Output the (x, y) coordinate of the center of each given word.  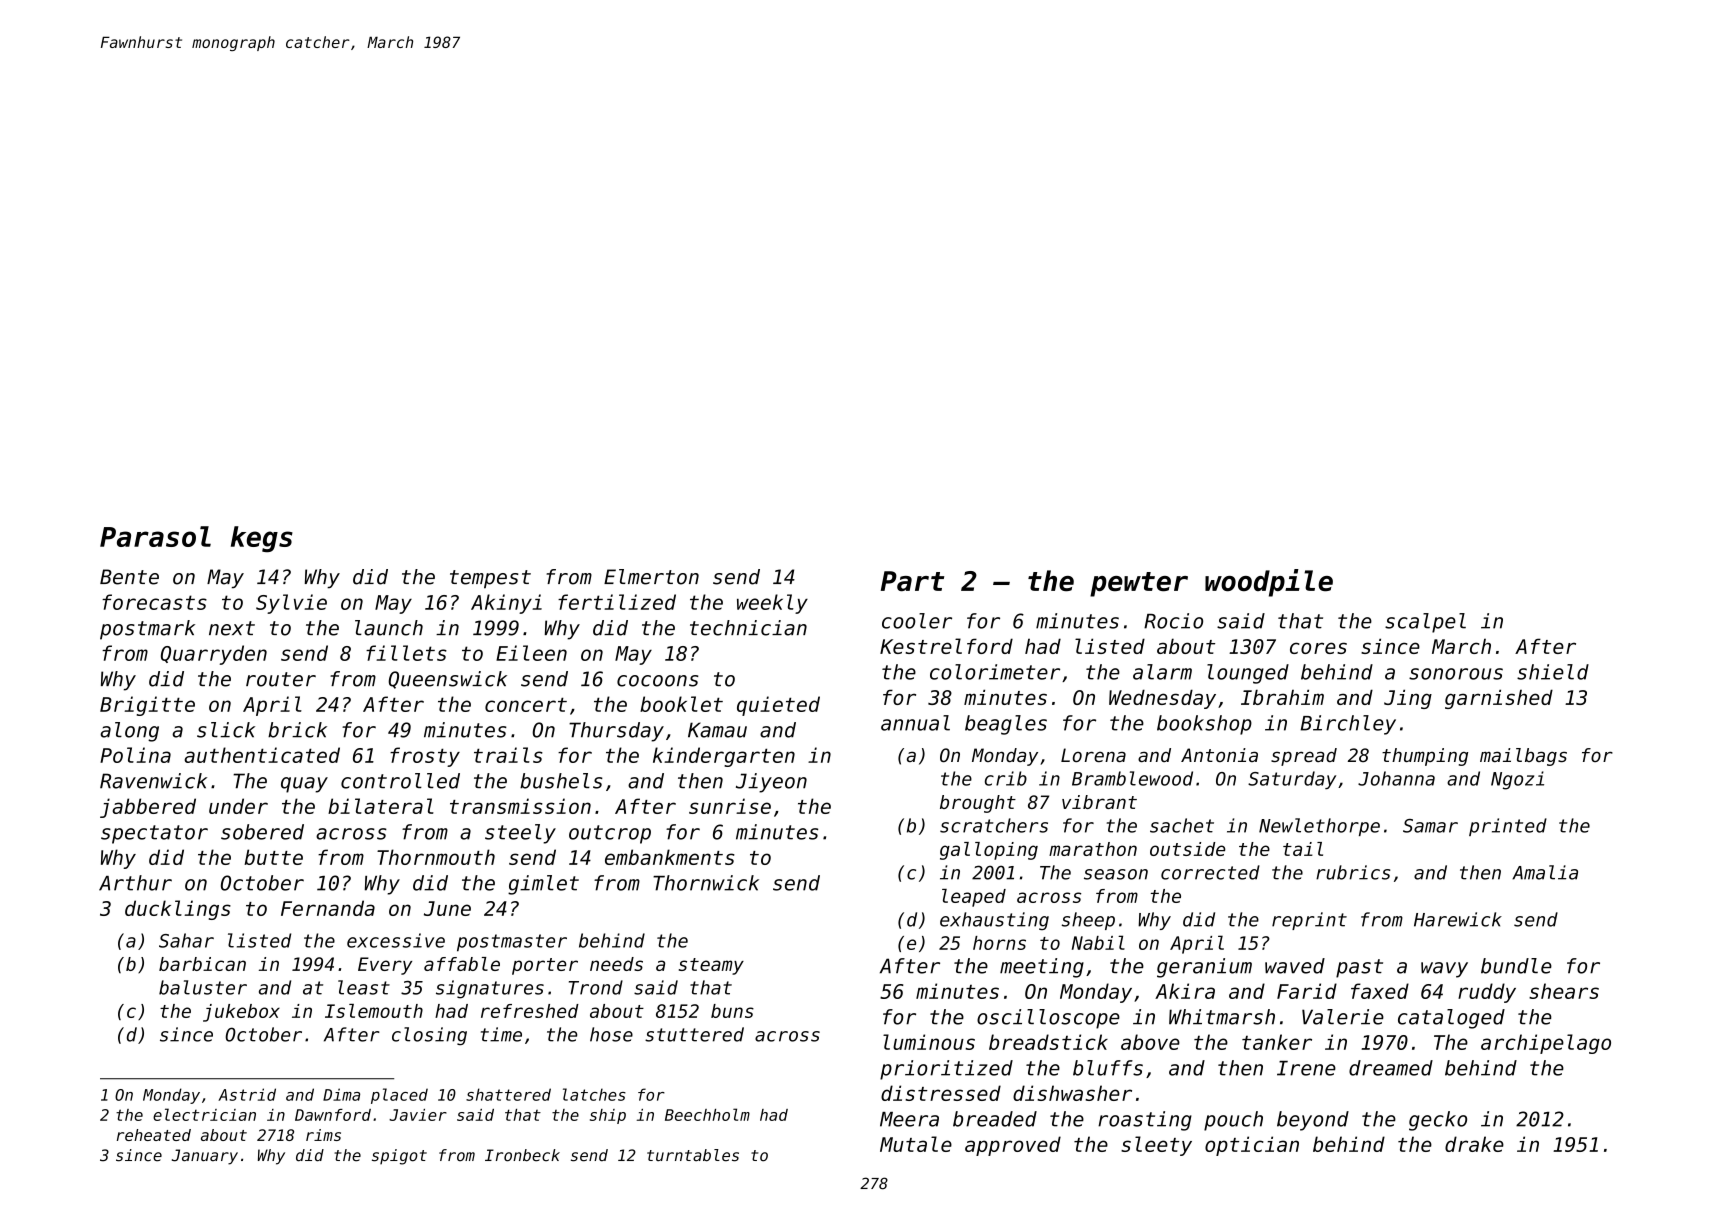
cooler (917, 621)
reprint (1309, 921)
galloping (989, 851)
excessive (396, 940)
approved (1013, 1146)
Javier (418, 1115)
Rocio (1173, 621)
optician (1252, 1146)
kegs (262, 539)
